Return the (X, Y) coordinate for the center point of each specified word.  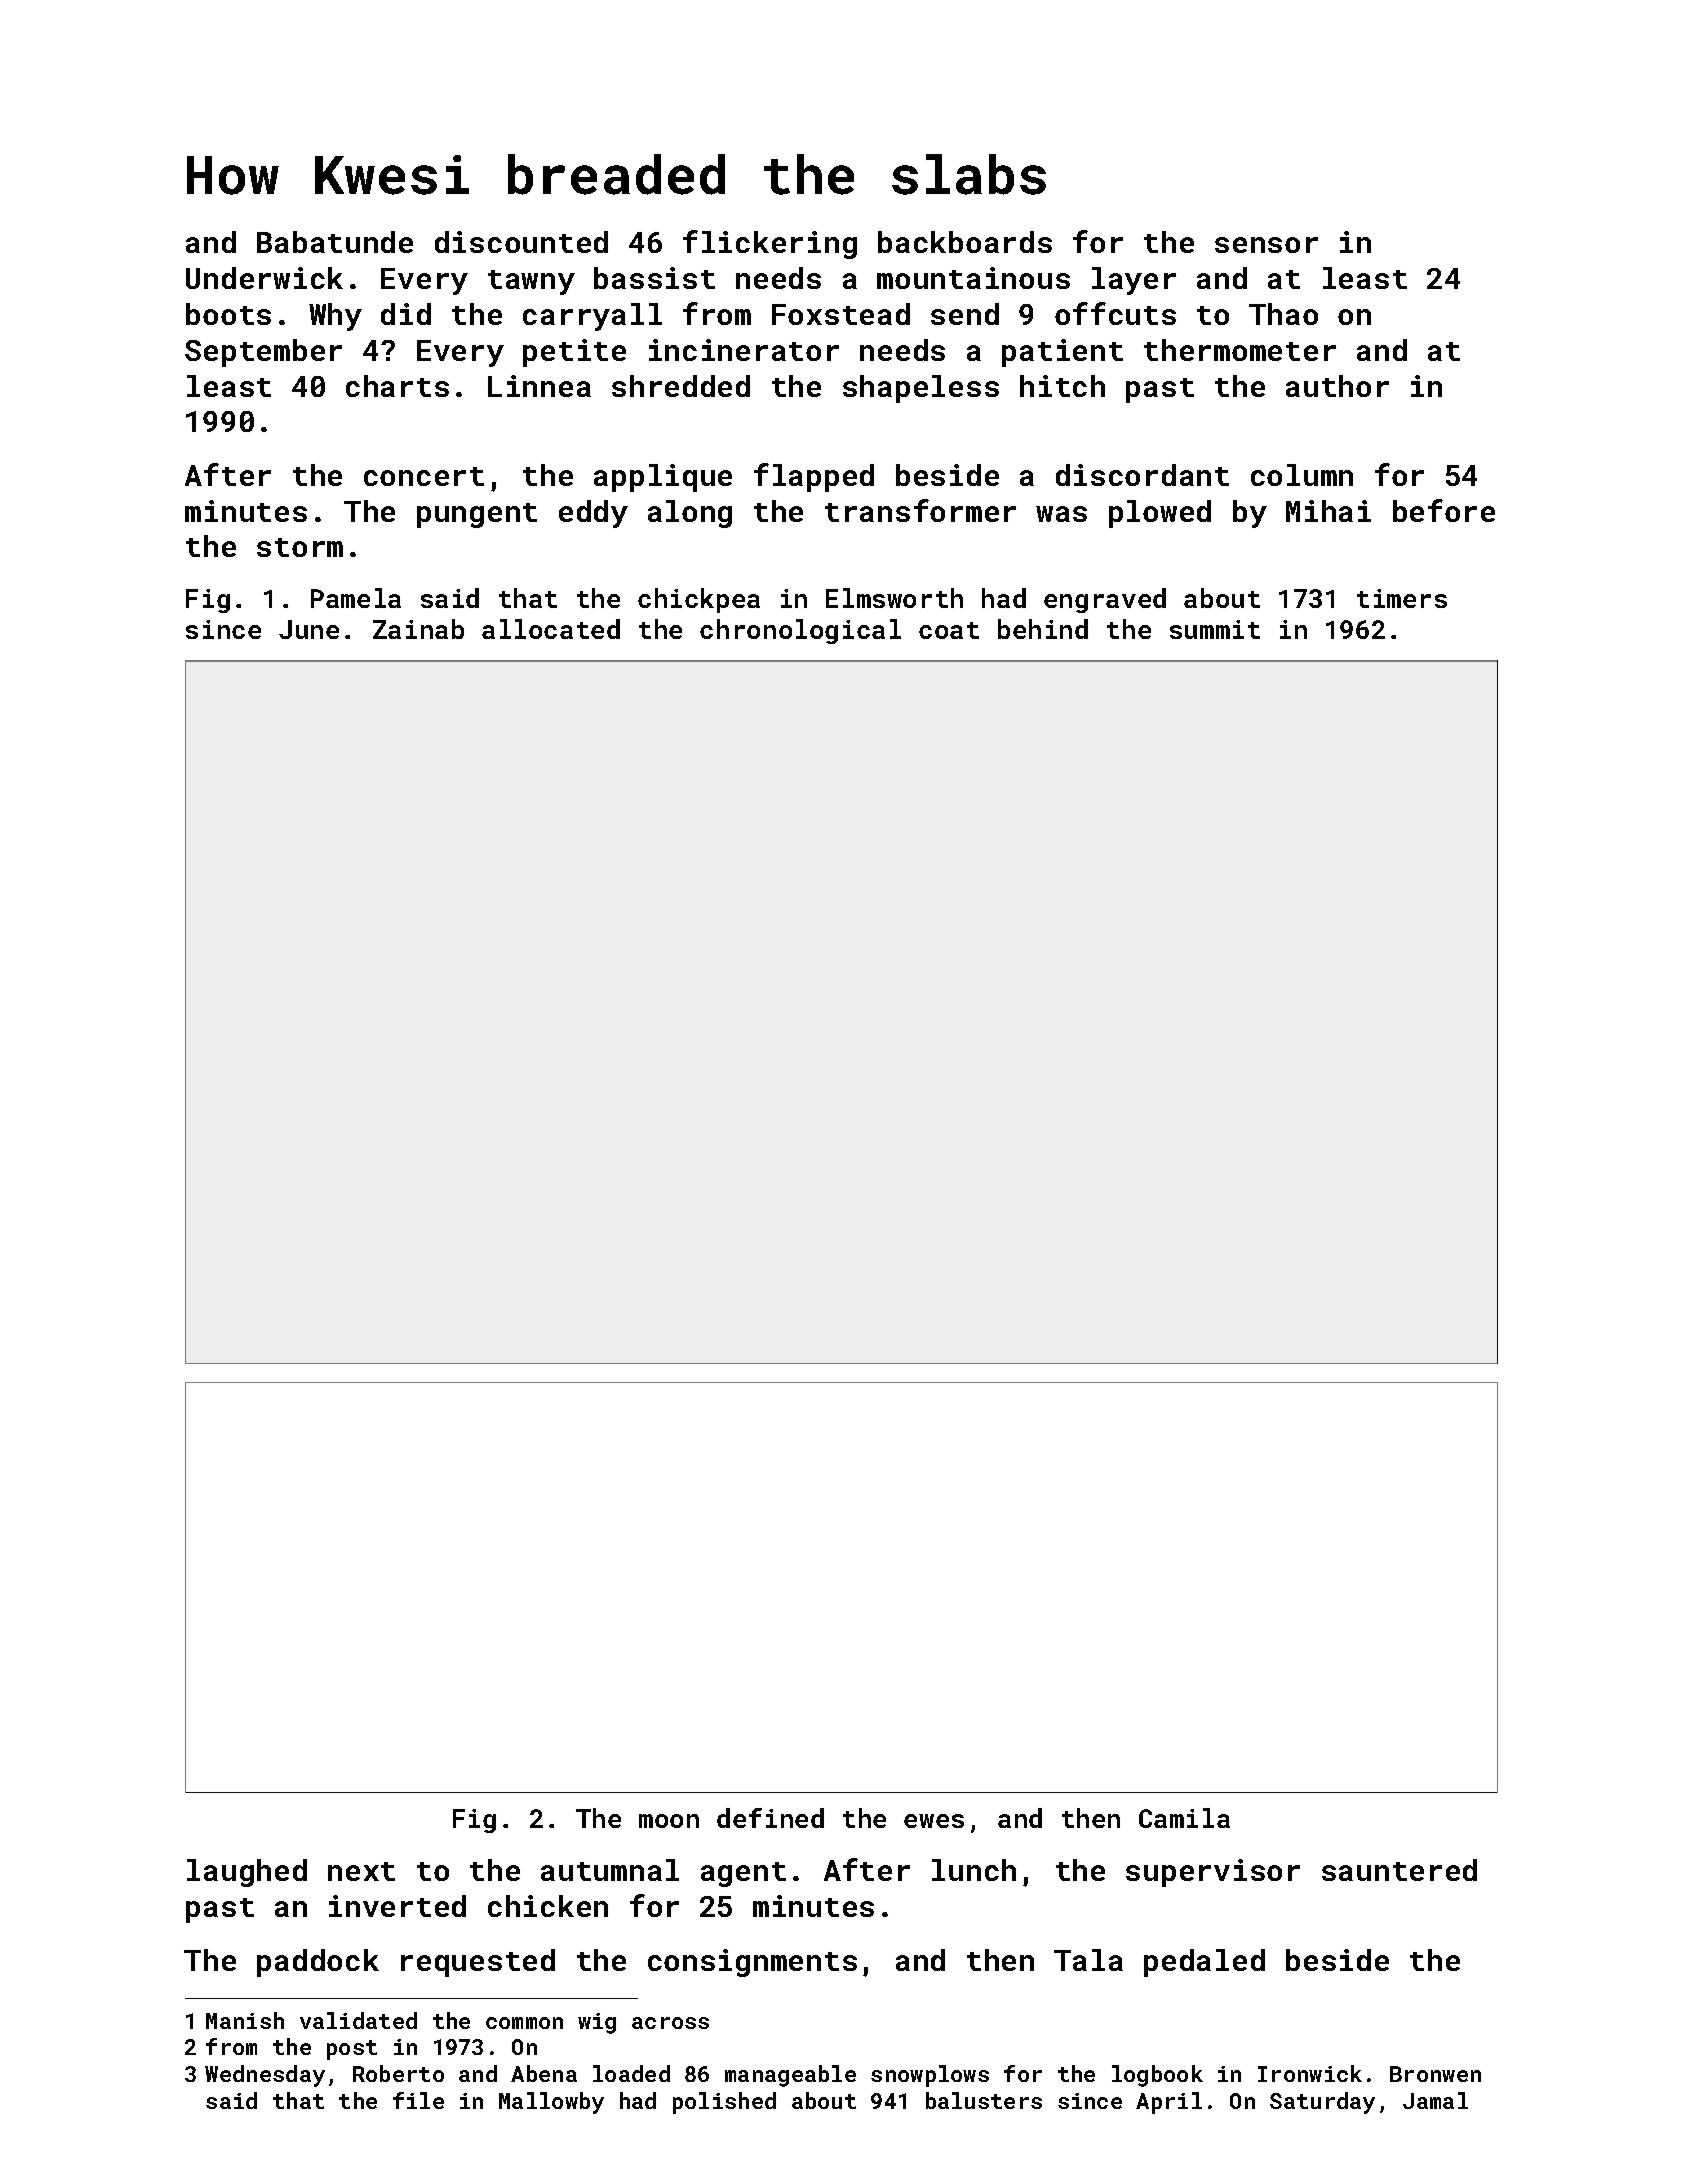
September (263, 353)
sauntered (1399, 1870)
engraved (1105, 600)
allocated (551, 629)
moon (669, 1821)
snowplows (930, 2076)
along (690, 514)
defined (770, 1818)
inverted (397, 1906)
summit (1215, 629)
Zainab (418, 629)
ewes (934, 1821)
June (309, 629)
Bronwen (1435, 2074)
